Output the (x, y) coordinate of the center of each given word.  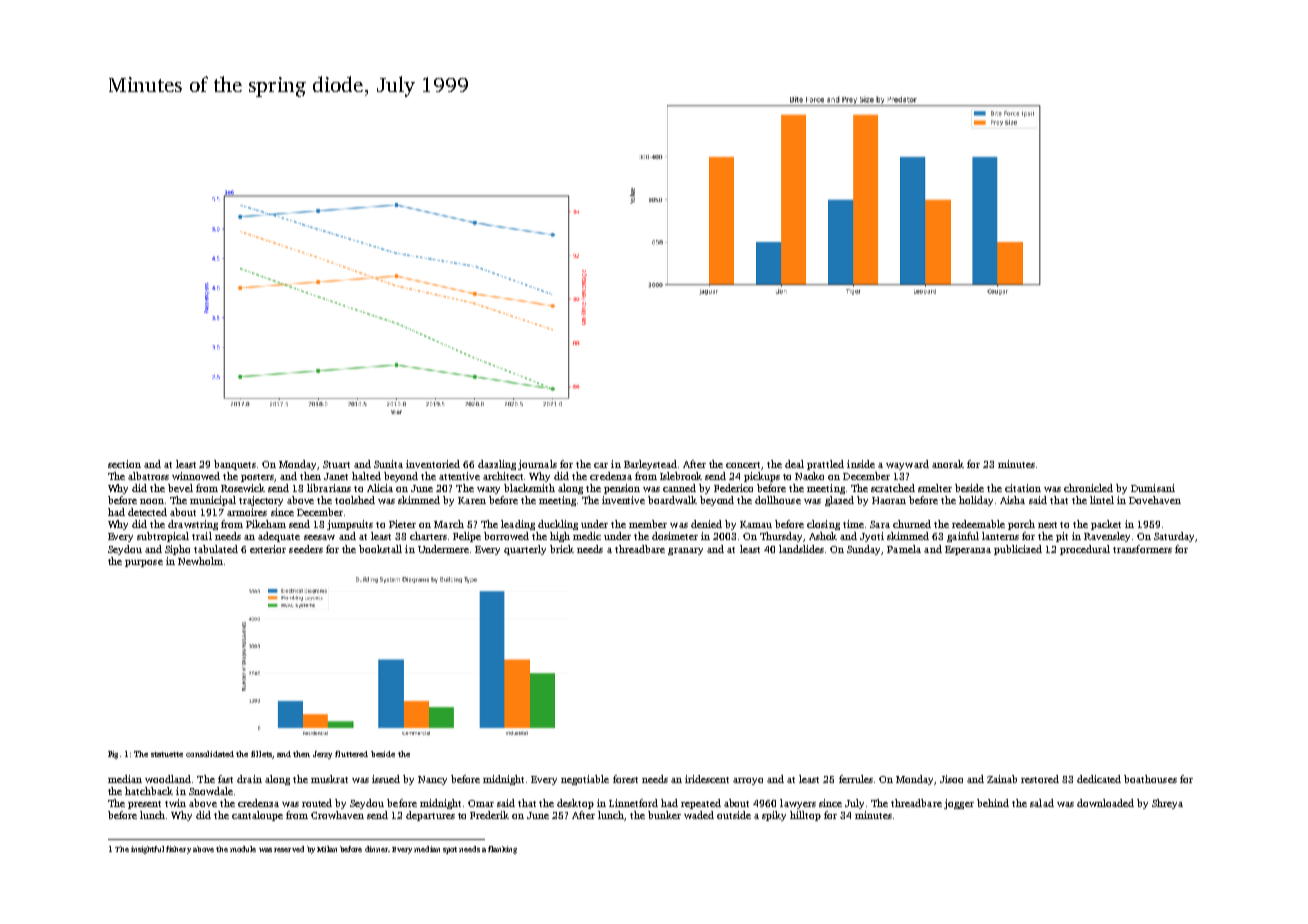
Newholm (200, 561)
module (243, 849)
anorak (948, 464)
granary (685, 551)
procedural (1085, 550)
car (601, 465)
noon (152, 501)
